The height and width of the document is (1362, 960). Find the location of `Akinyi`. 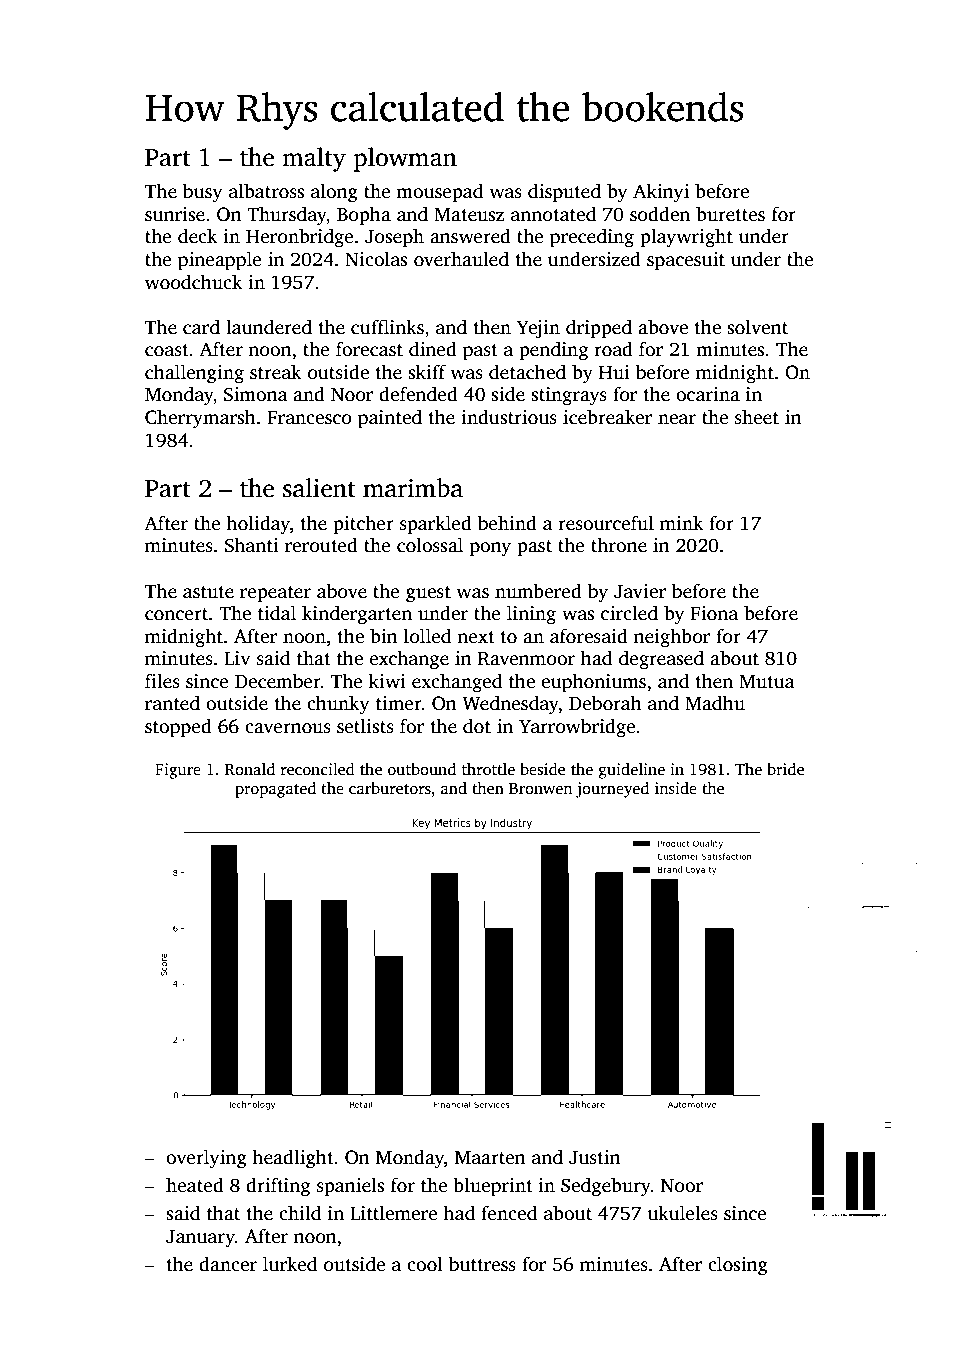

Akinyi is located at coordinates (661, 193).
